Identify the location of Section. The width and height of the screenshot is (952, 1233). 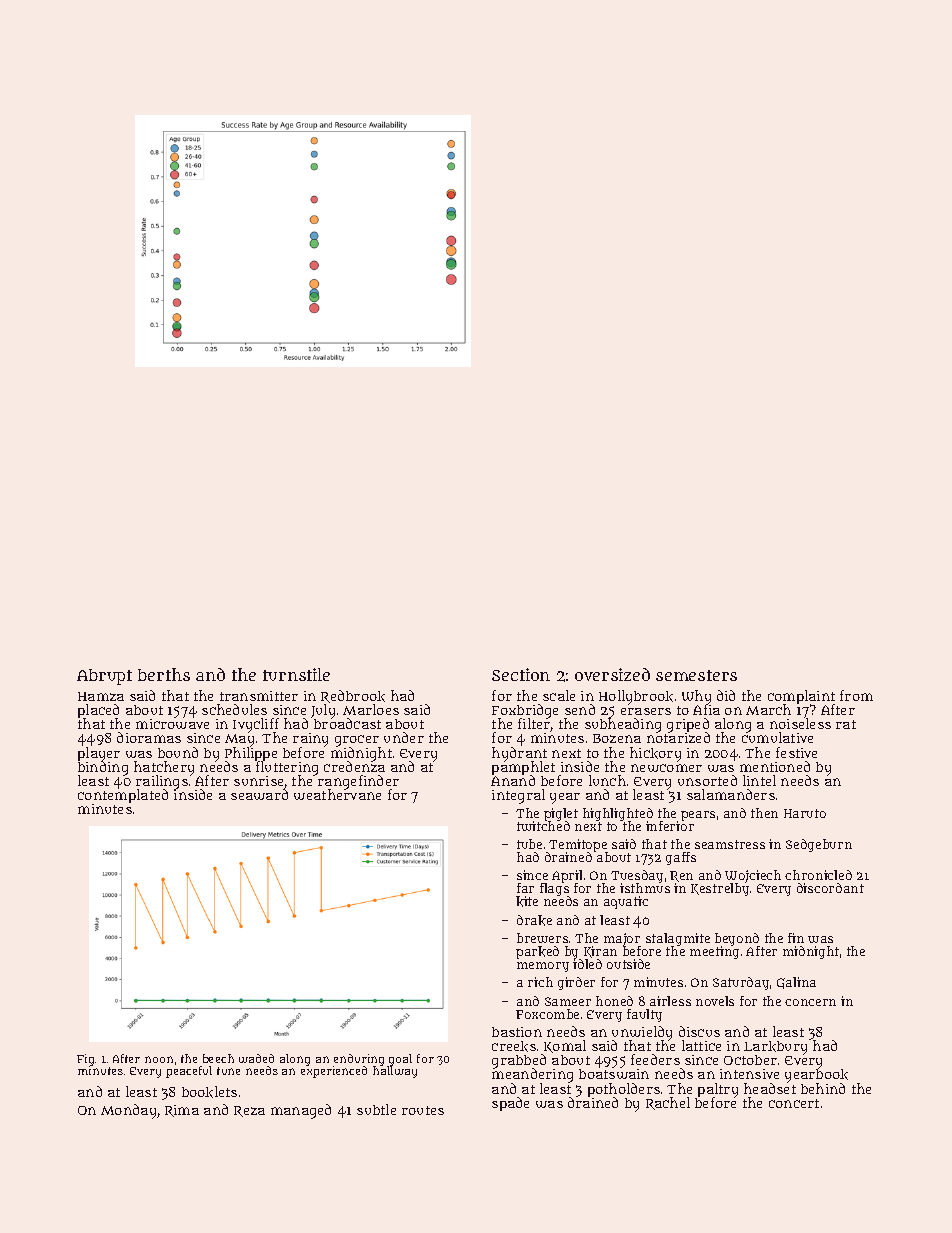
(521, 674).
